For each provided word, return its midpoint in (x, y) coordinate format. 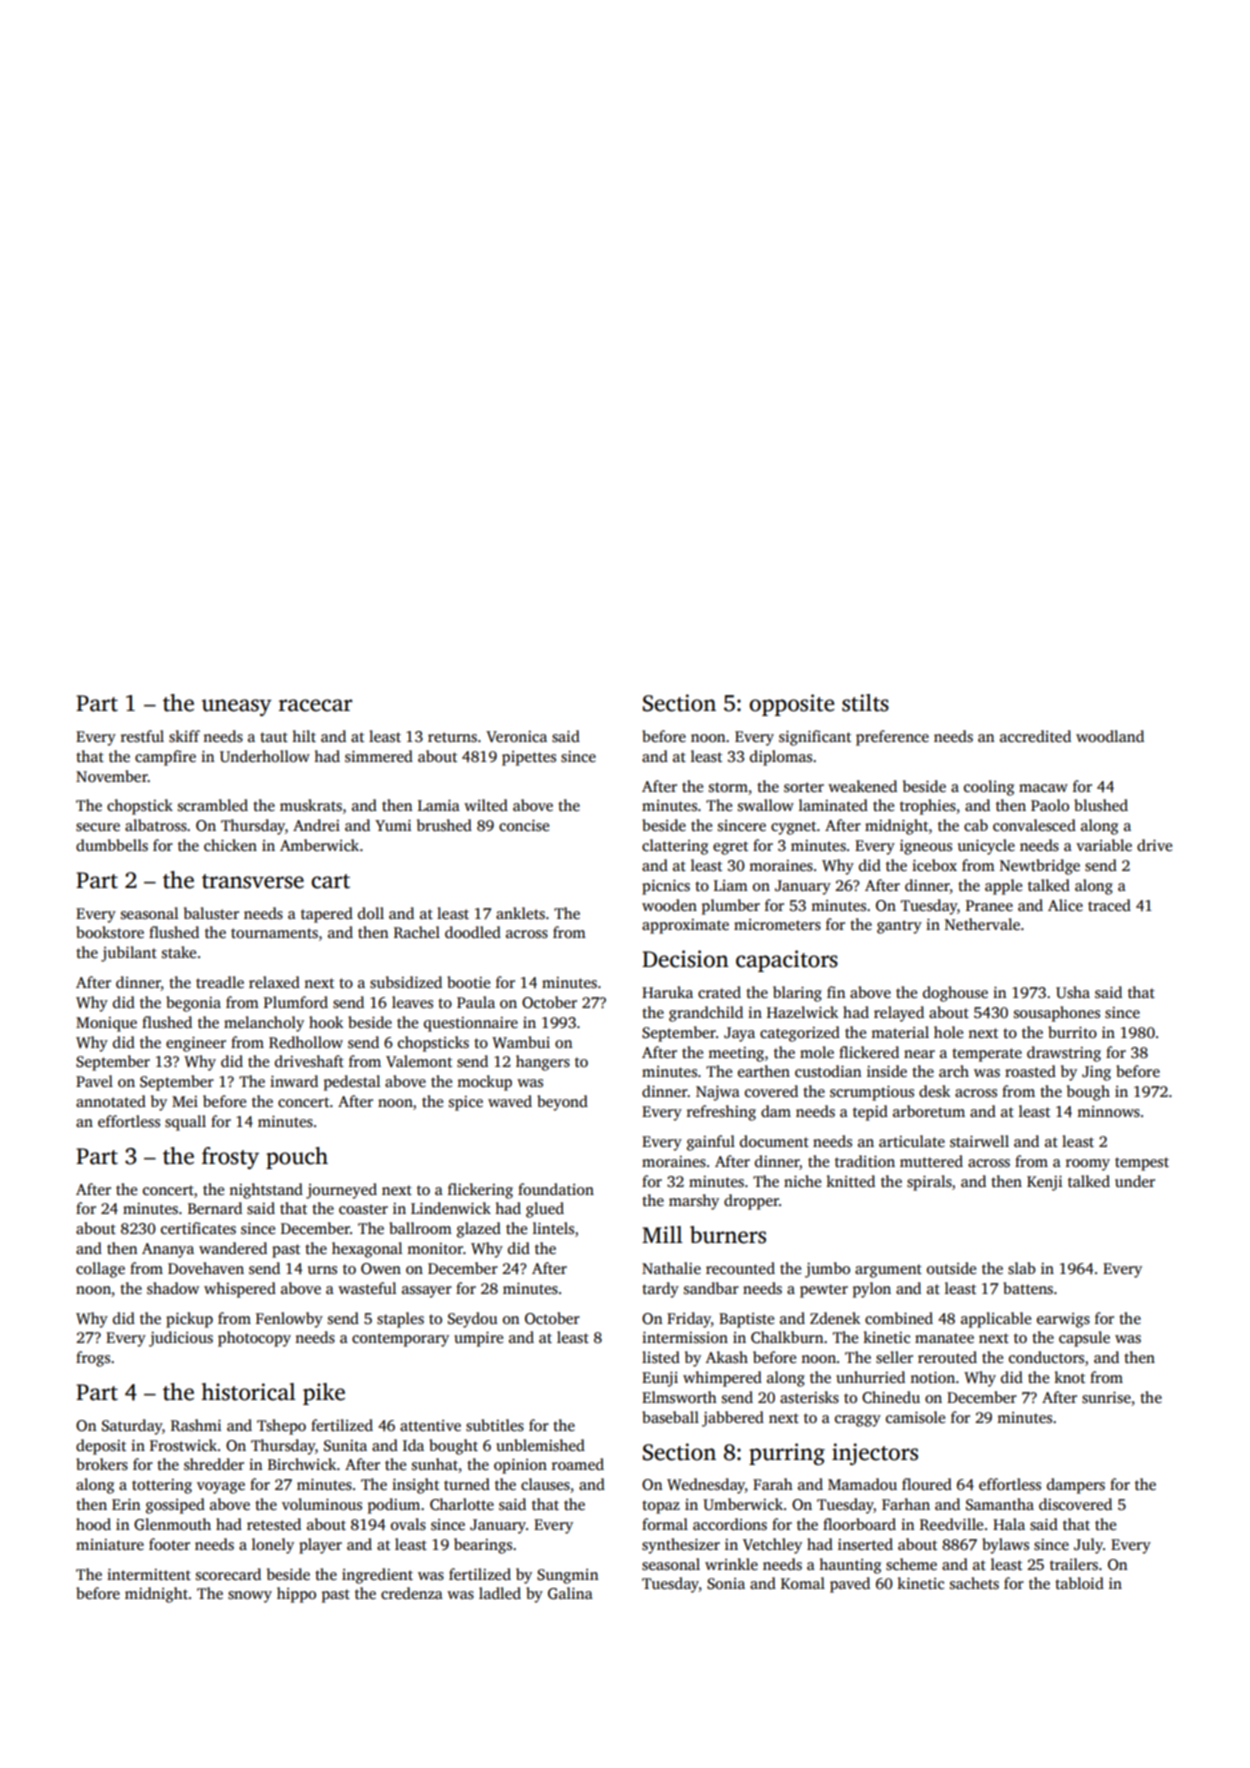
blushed (1101, 805)
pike (324, 1394)
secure (98, 827)
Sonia (726, 1584)
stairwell (979, 1141)
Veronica (516, 736)
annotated (111, 1101)
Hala (1009, 1524)
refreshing (721, 1113)
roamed (578, 1464)
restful (142, 736)
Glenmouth (172, 1524)
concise (524, 825)
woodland (1110, 736)
